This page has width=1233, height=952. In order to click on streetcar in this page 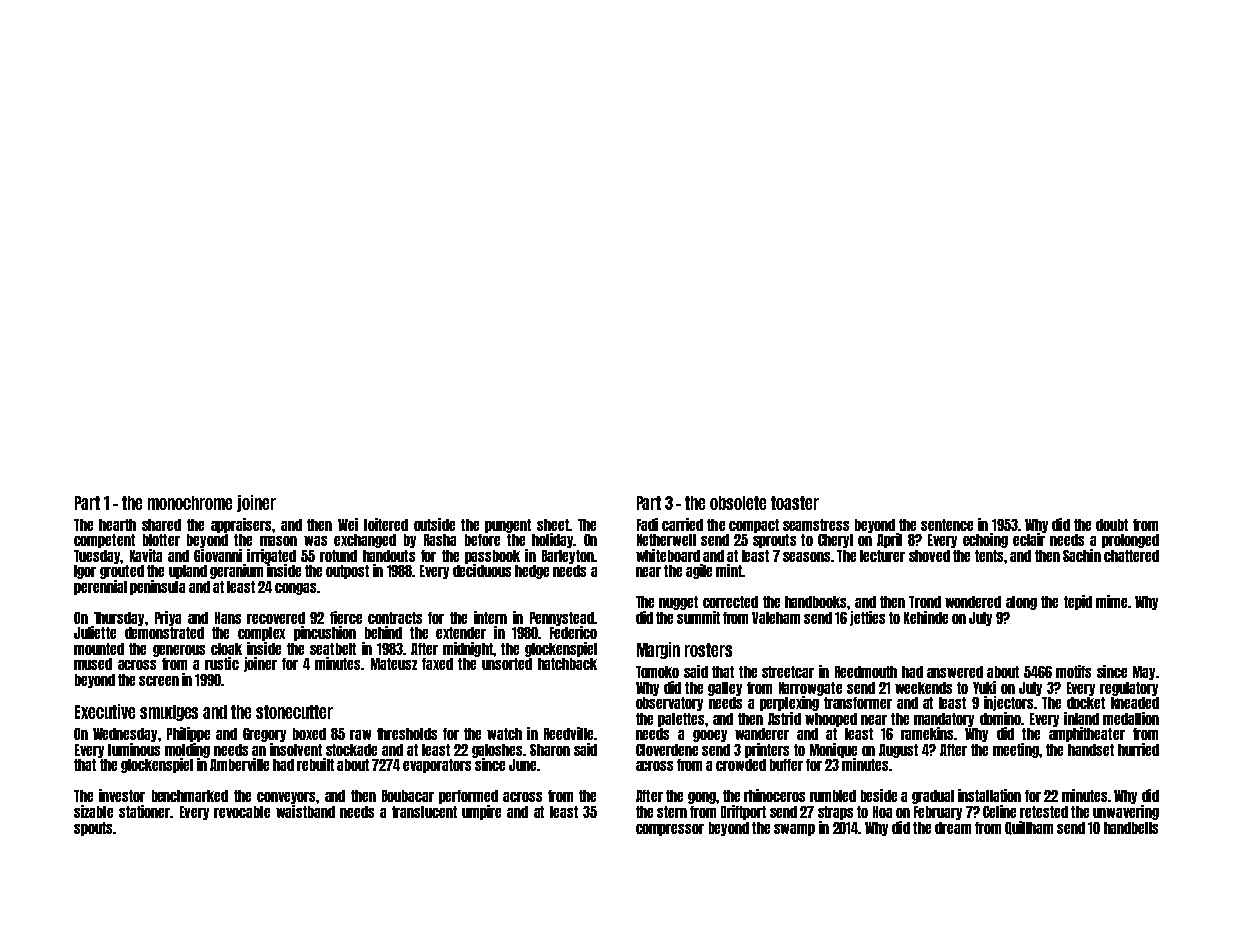, I will do `click(788, 672)`.
